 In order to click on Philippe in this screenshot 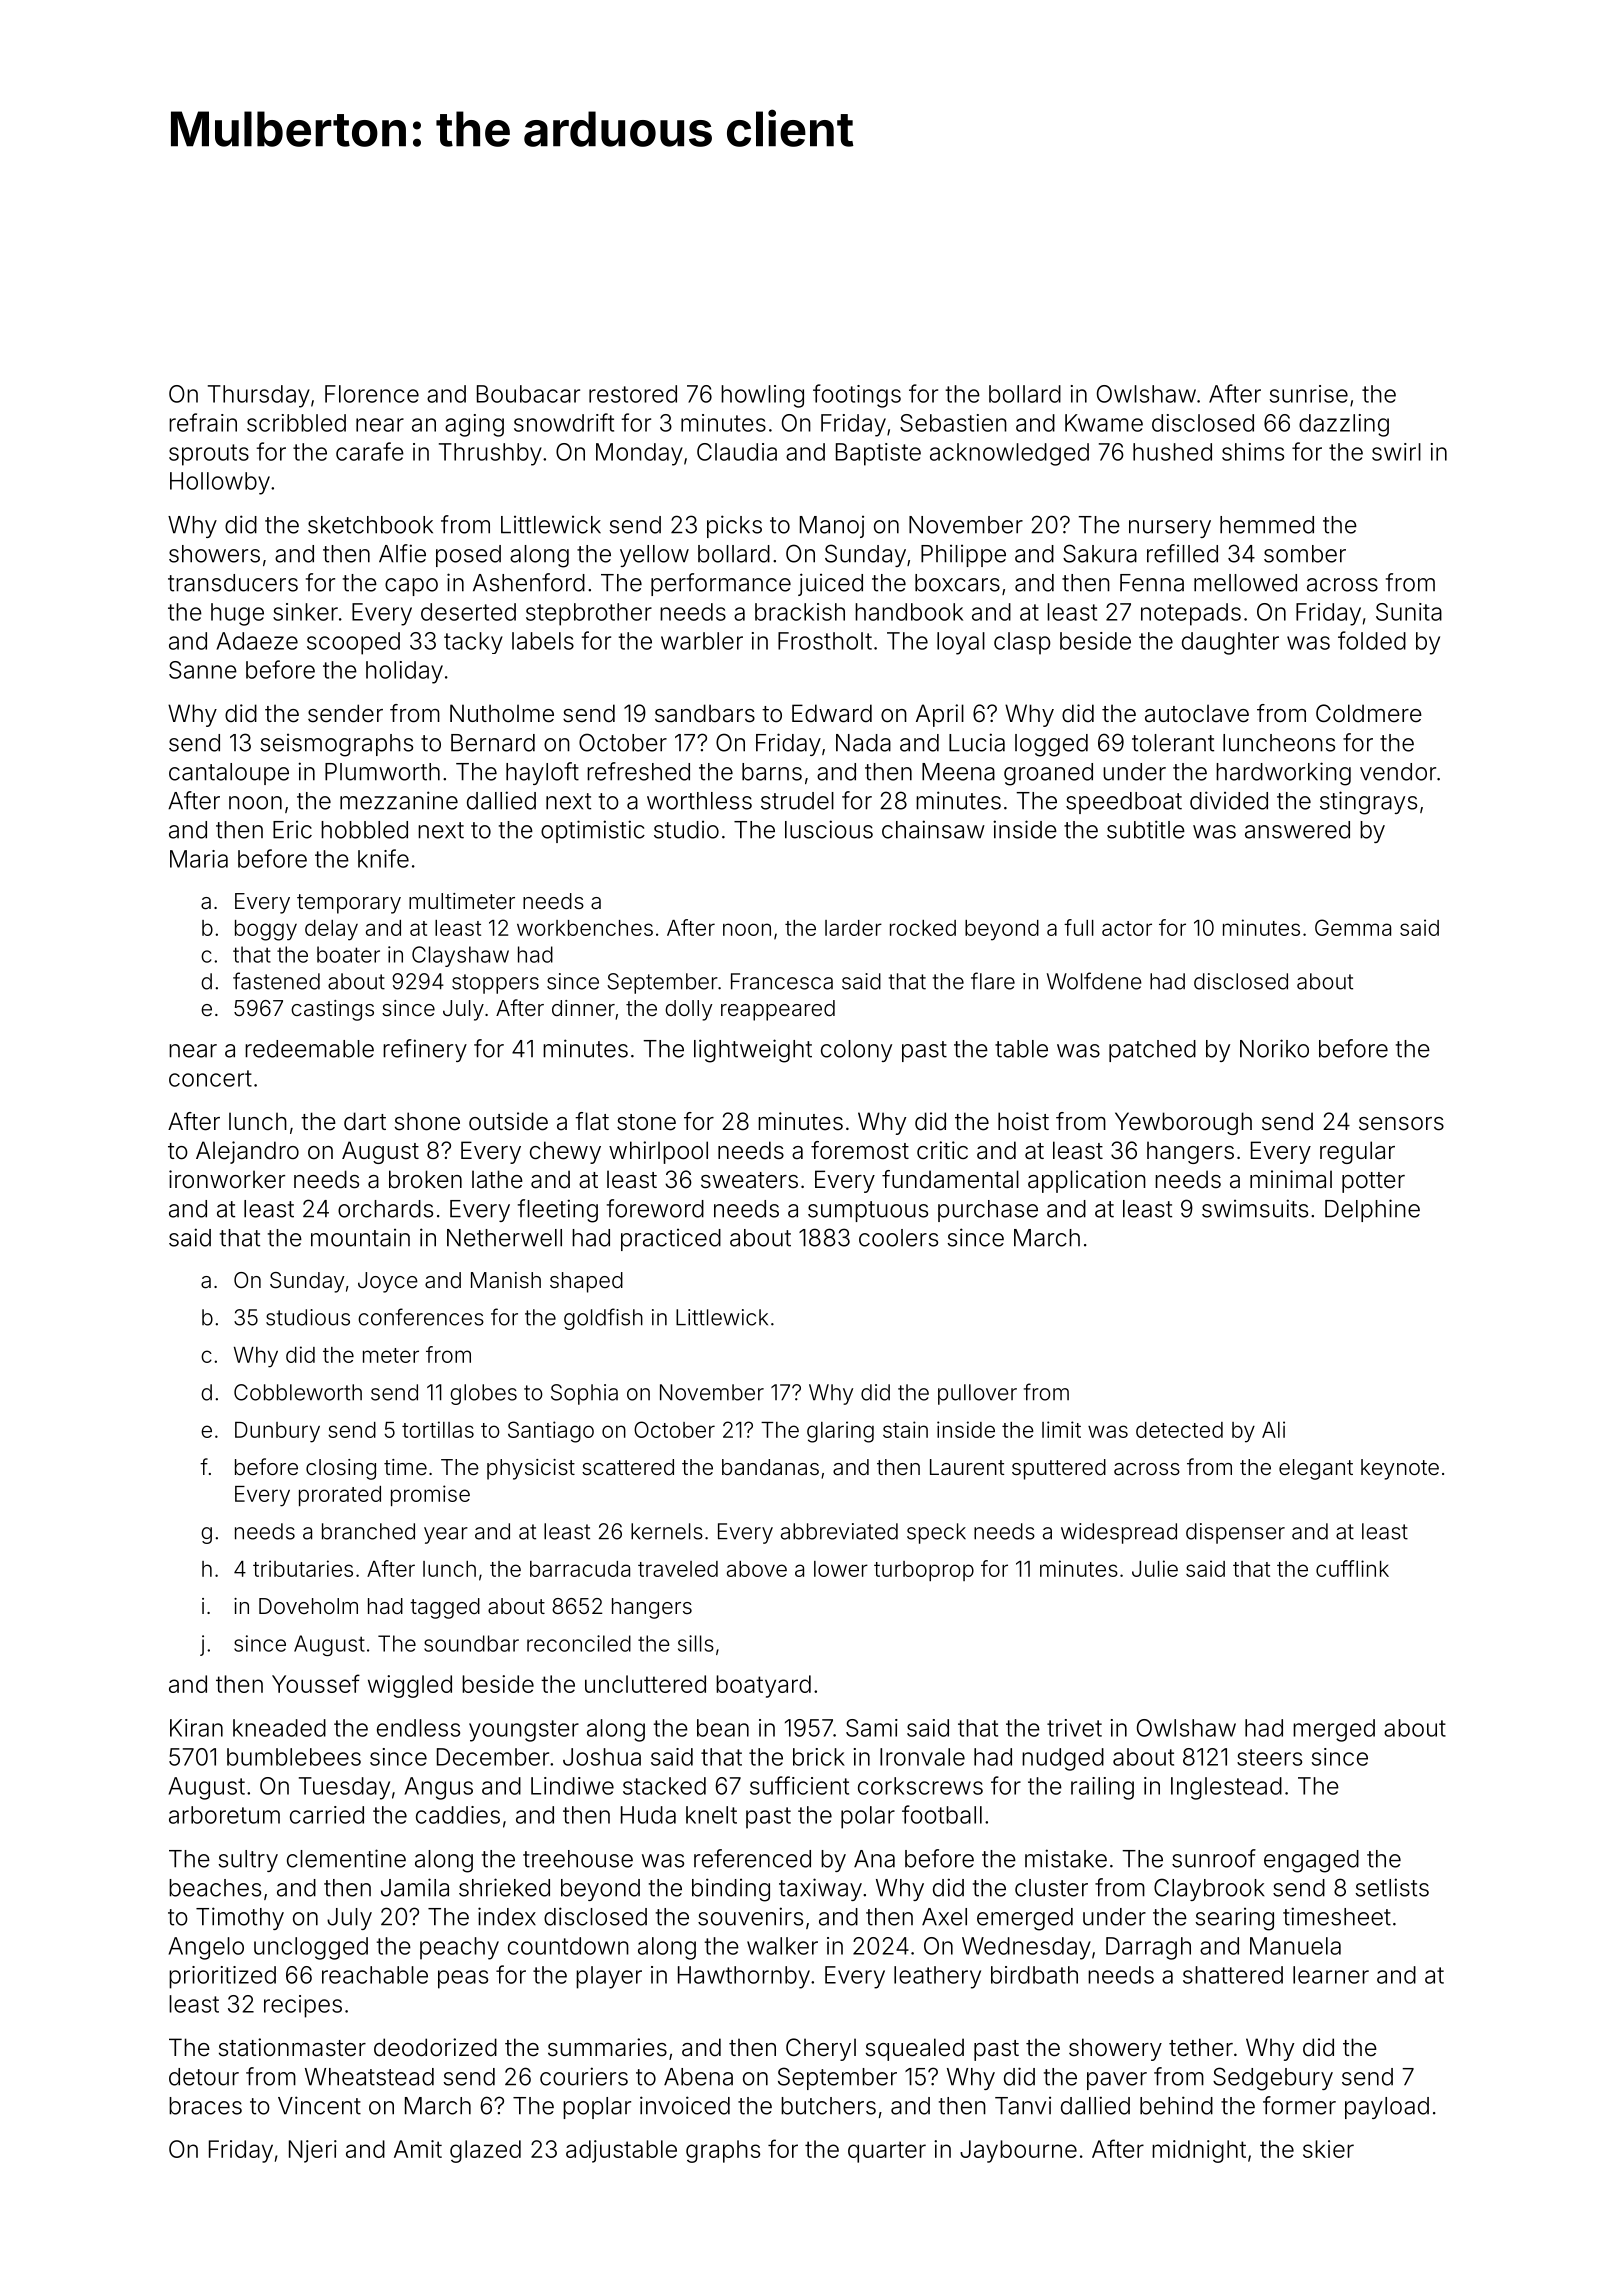, I will do `click(963, 556)`.
